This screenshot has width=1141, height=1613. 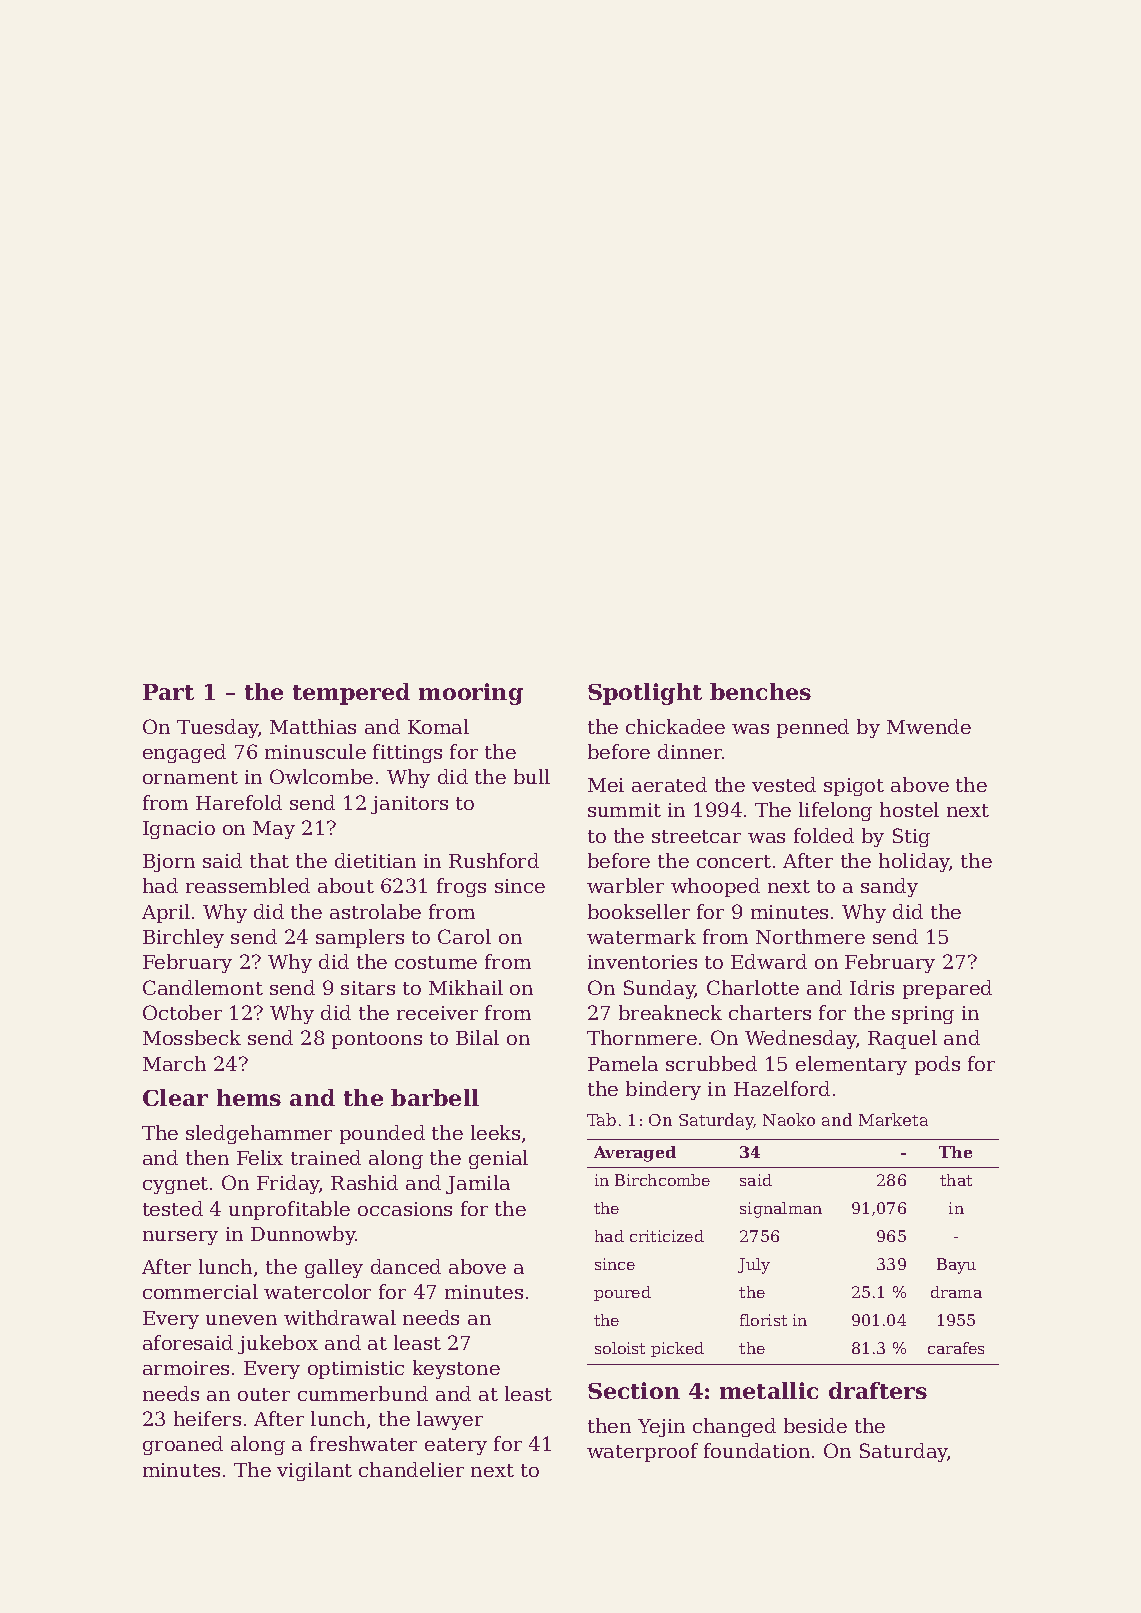 I want to click on vigilant, so click(x=314, y=1471).
